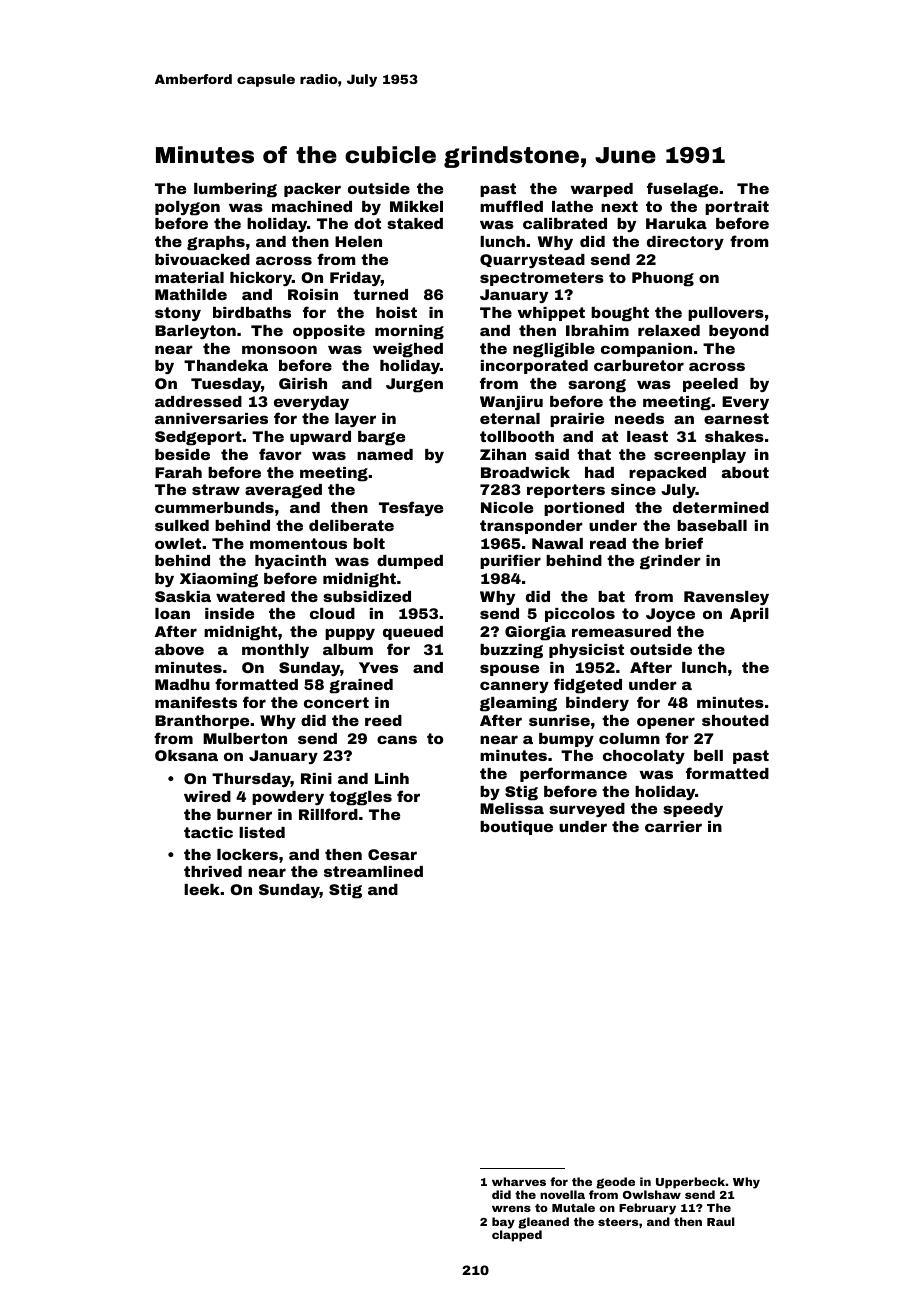  Describe the element at coordinates (517, 1236) in the image. I see `clapped` at that location.
